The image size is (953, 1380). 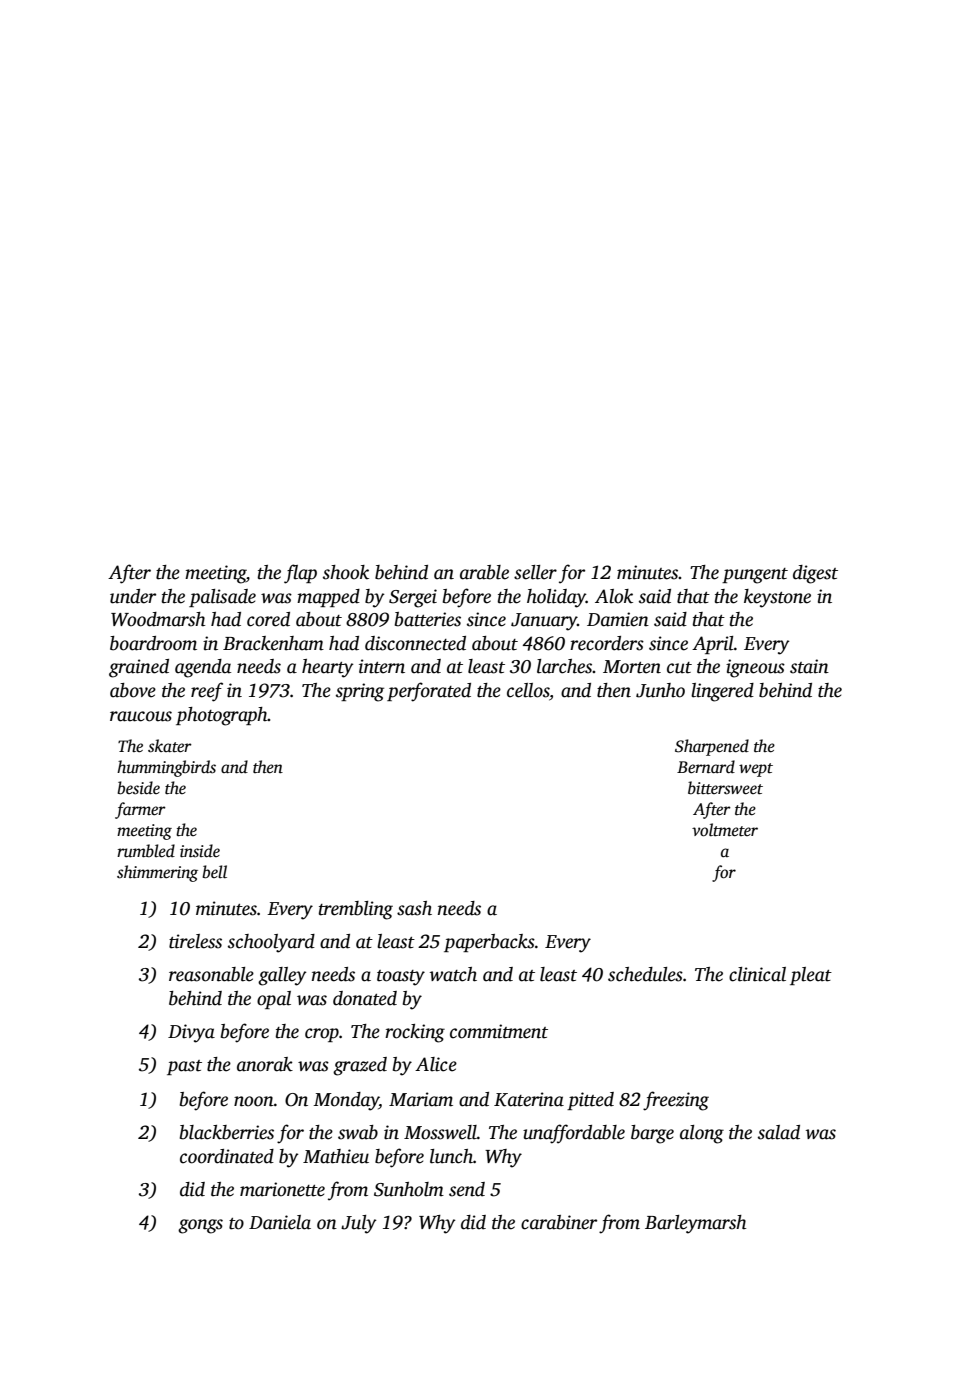 What do you see at coordinates (779, 1132) in the image?
I see `salad` at bounding box center [779, 1132].
